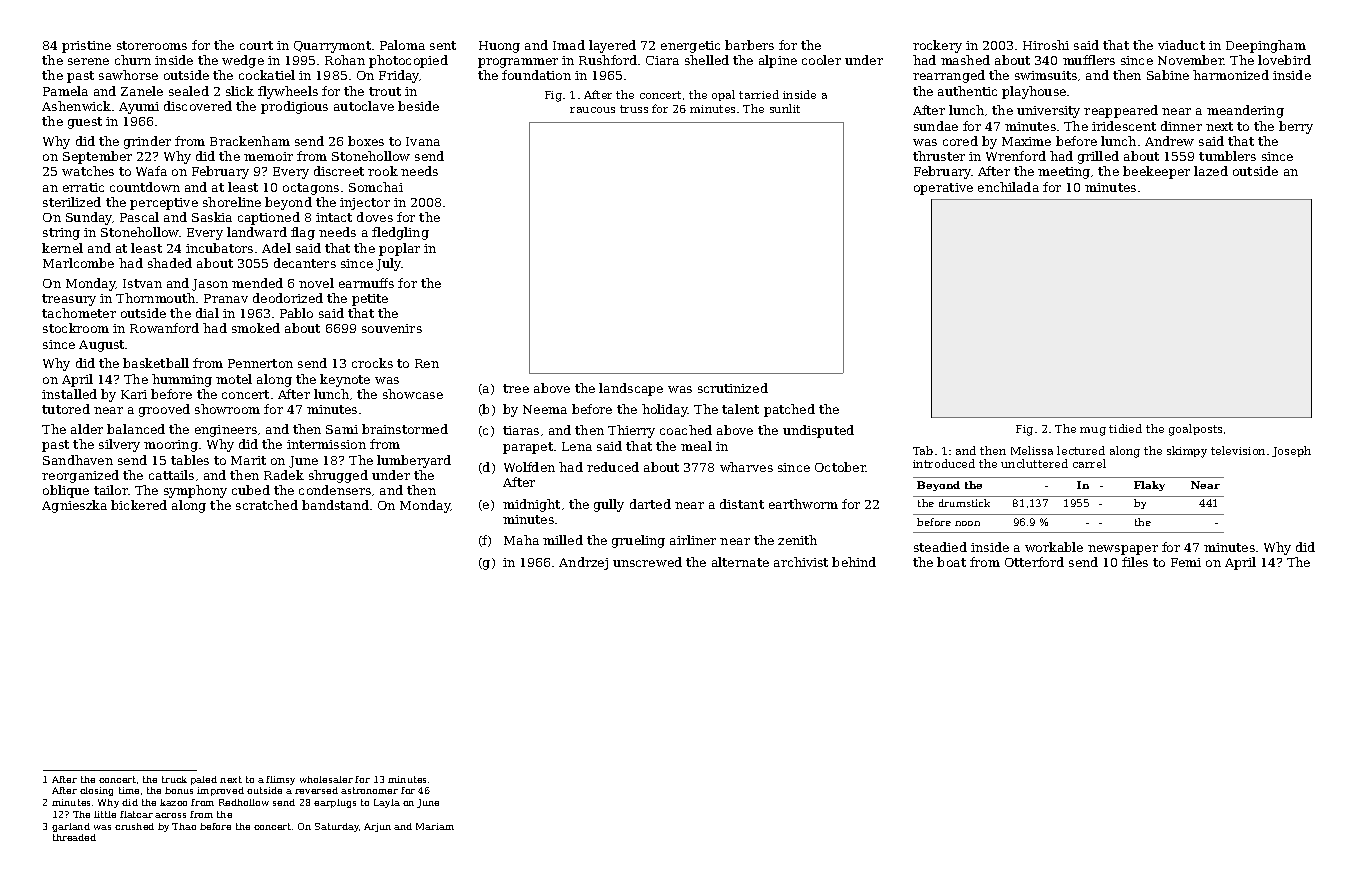 The width and height of the document is (1372, 887). Describe the element at coordinates (389, 264) in the document. I see `July` at that location.
